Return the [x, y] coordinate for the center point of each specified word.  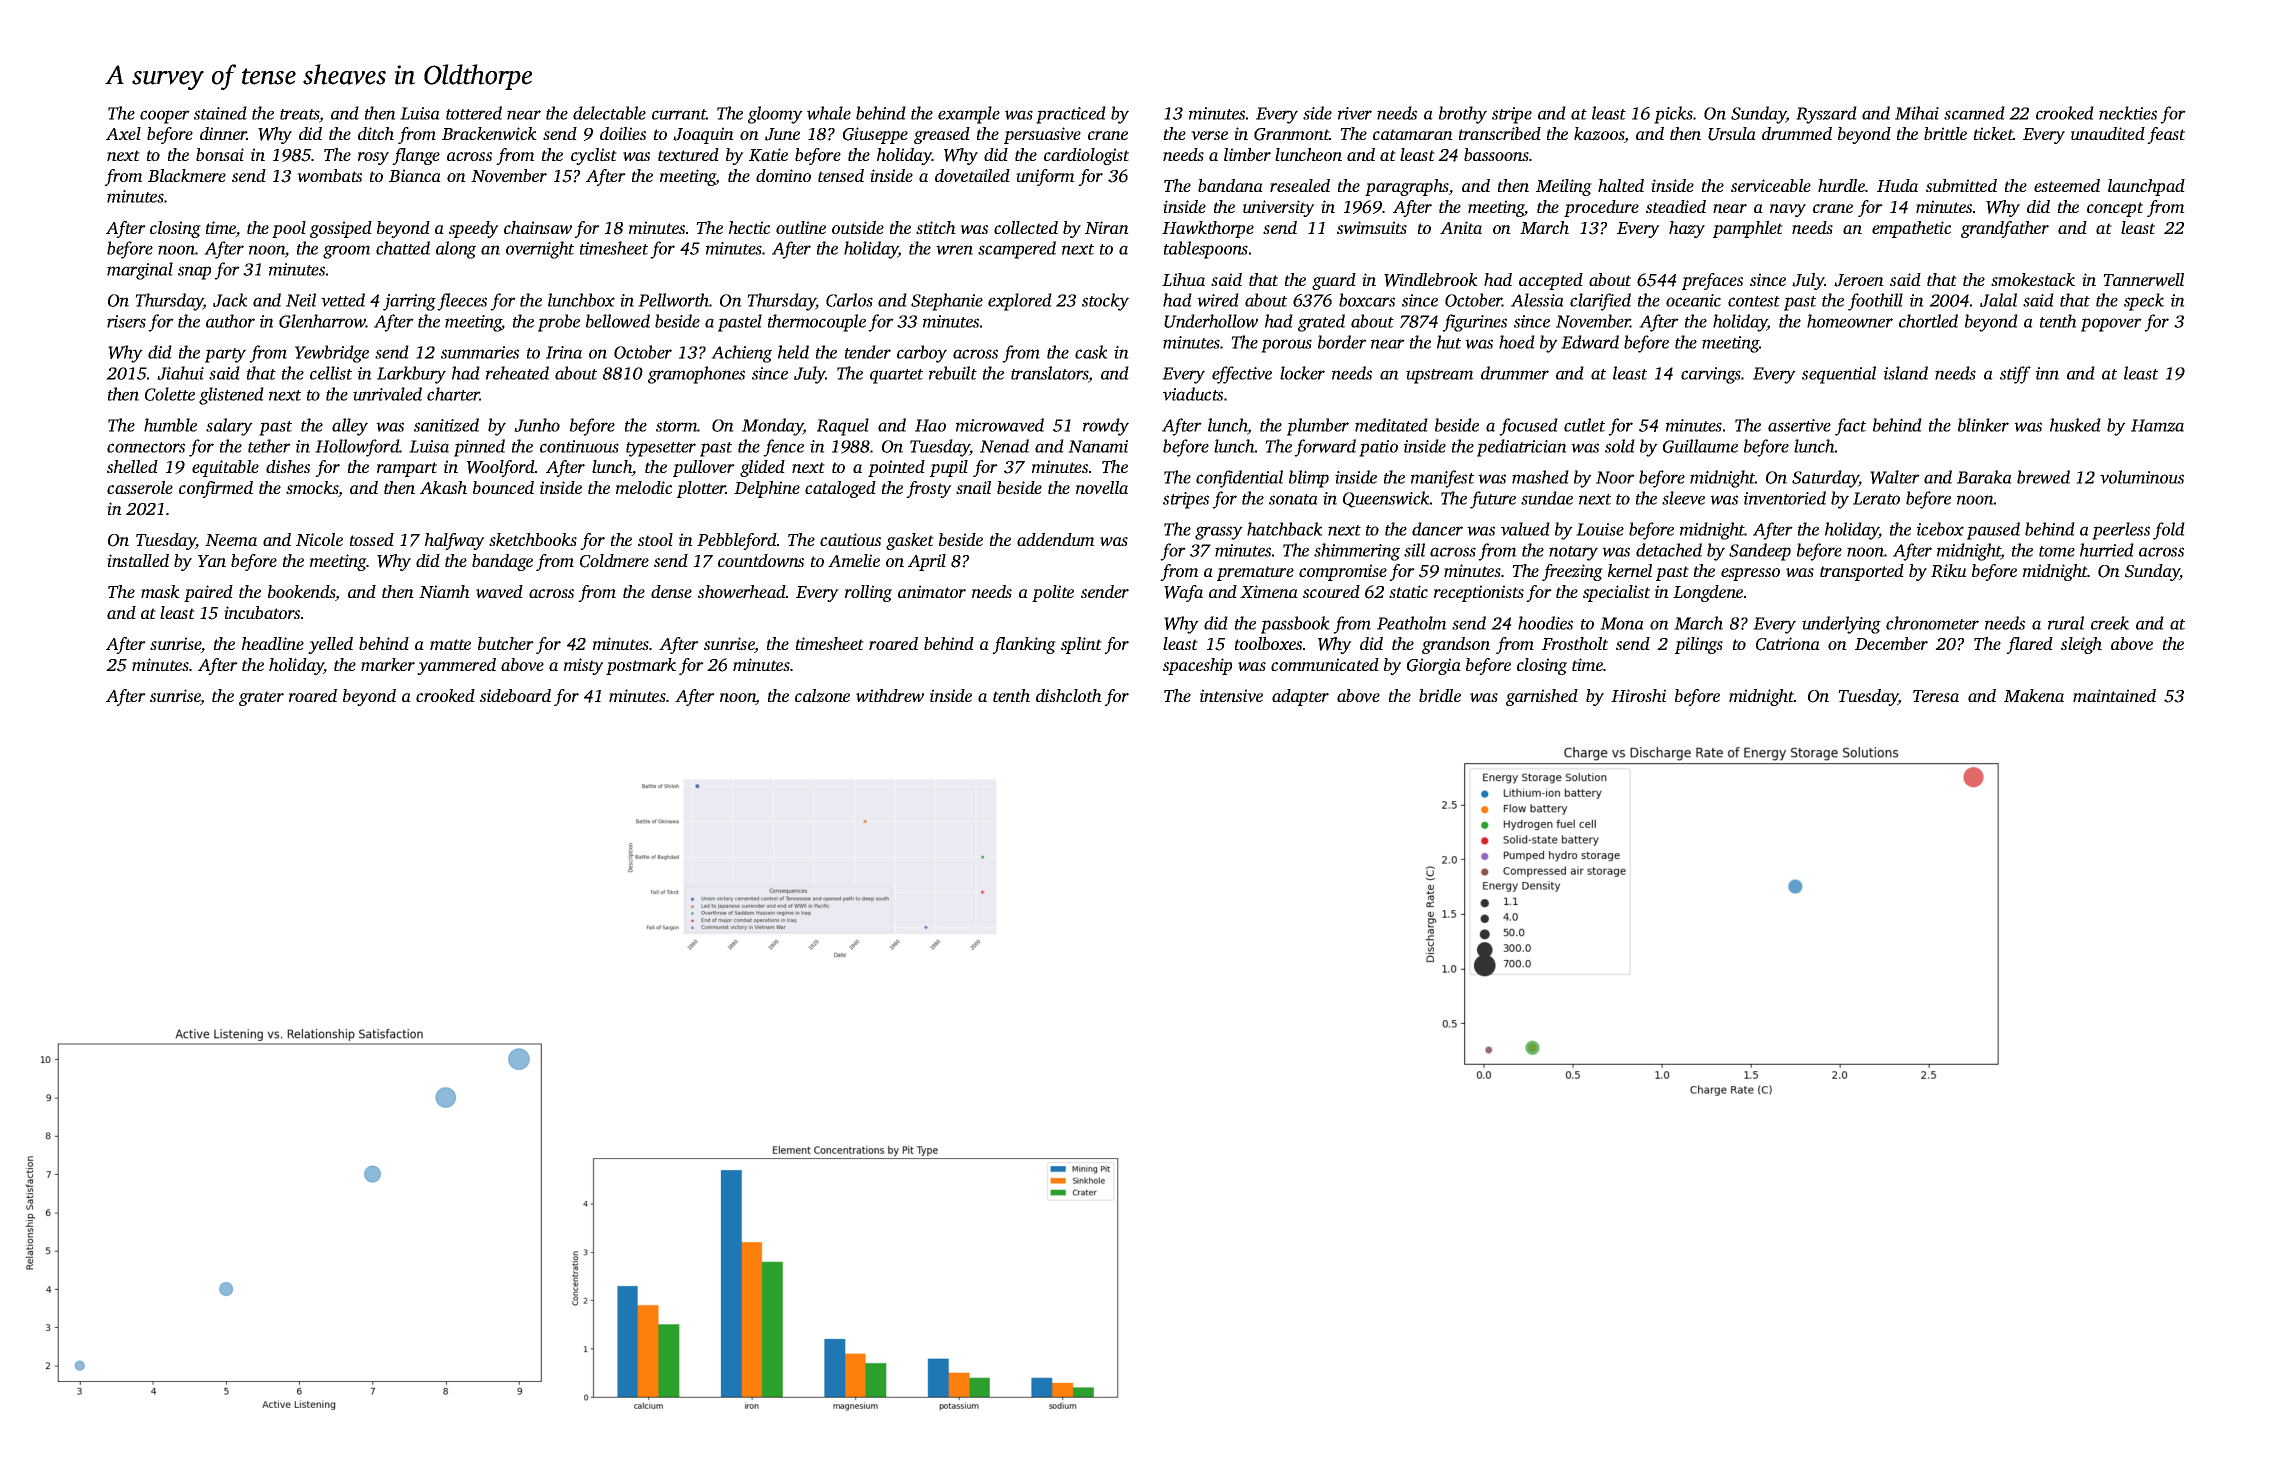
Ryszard [1826, 115]
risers [126, 321]
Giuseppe [875, 135]
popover [2111, 325]
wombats [329, 175]
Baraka [1984, 477]
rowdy [1106, 427]
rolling [868, 593]
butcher [506, 643]
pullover [704, 468]
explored [1020, 302]
